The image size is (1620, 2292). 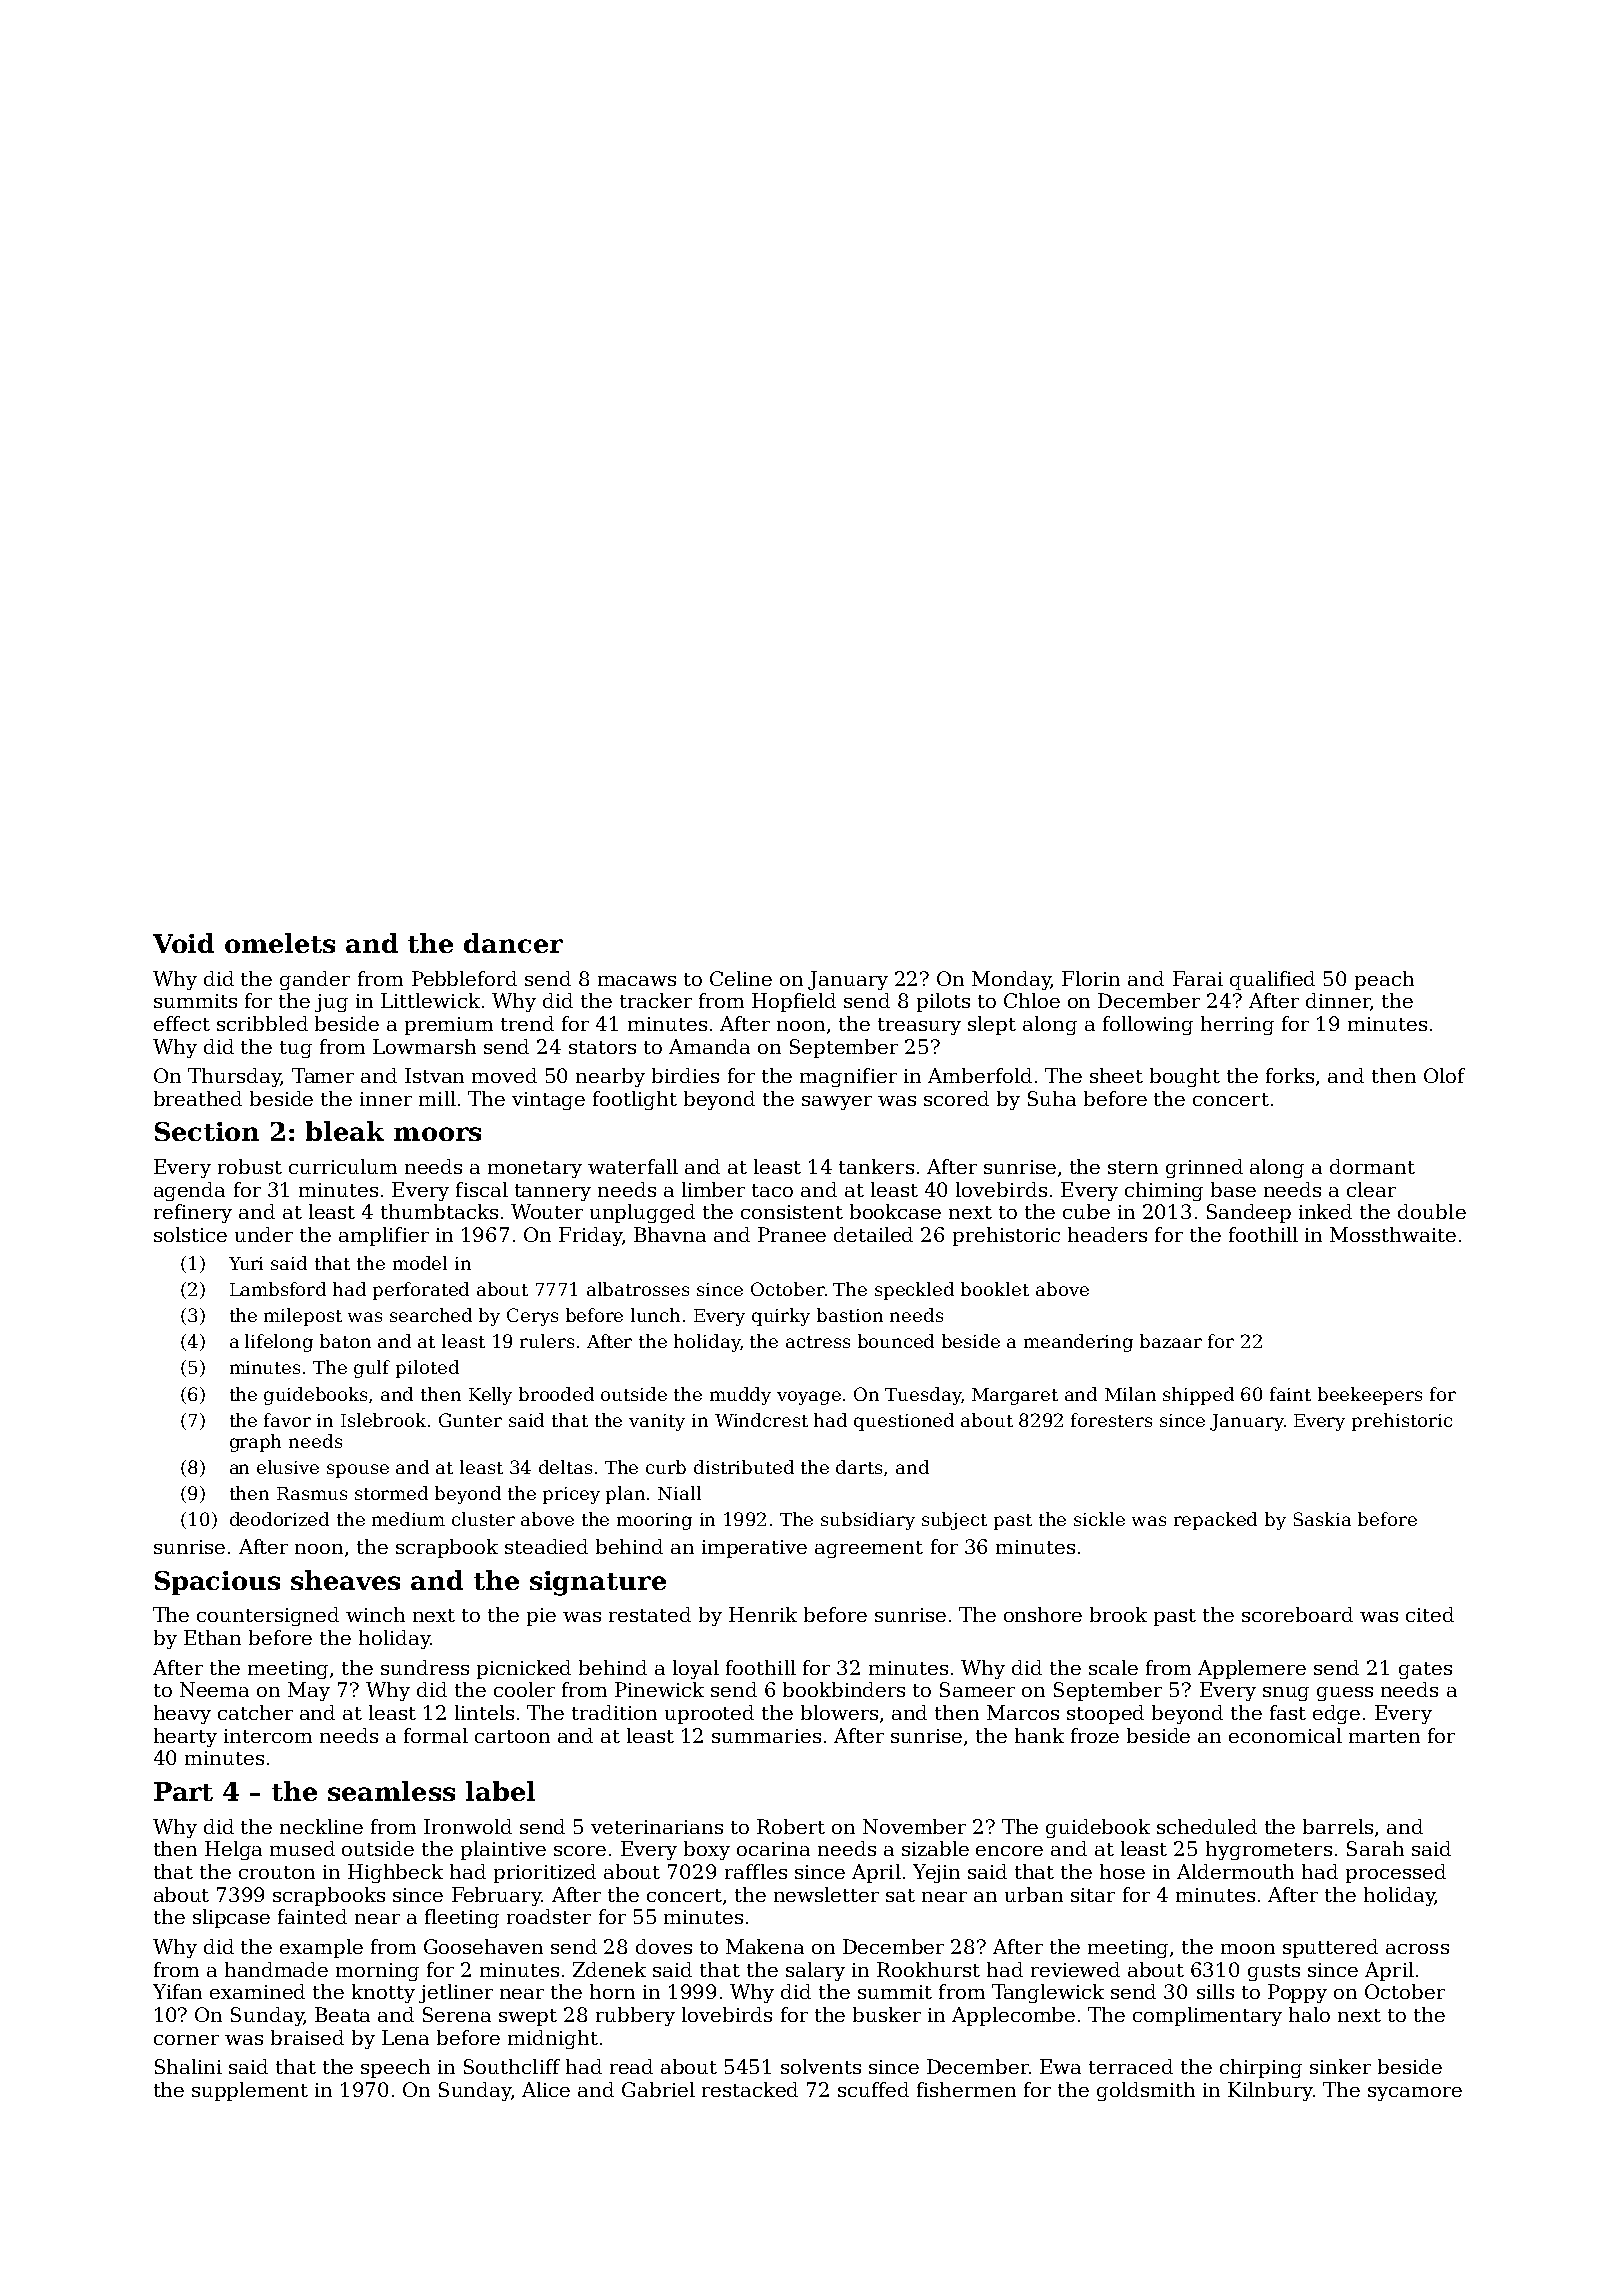 I want to click on beekeepers, so click(x=1370, y=1396).
